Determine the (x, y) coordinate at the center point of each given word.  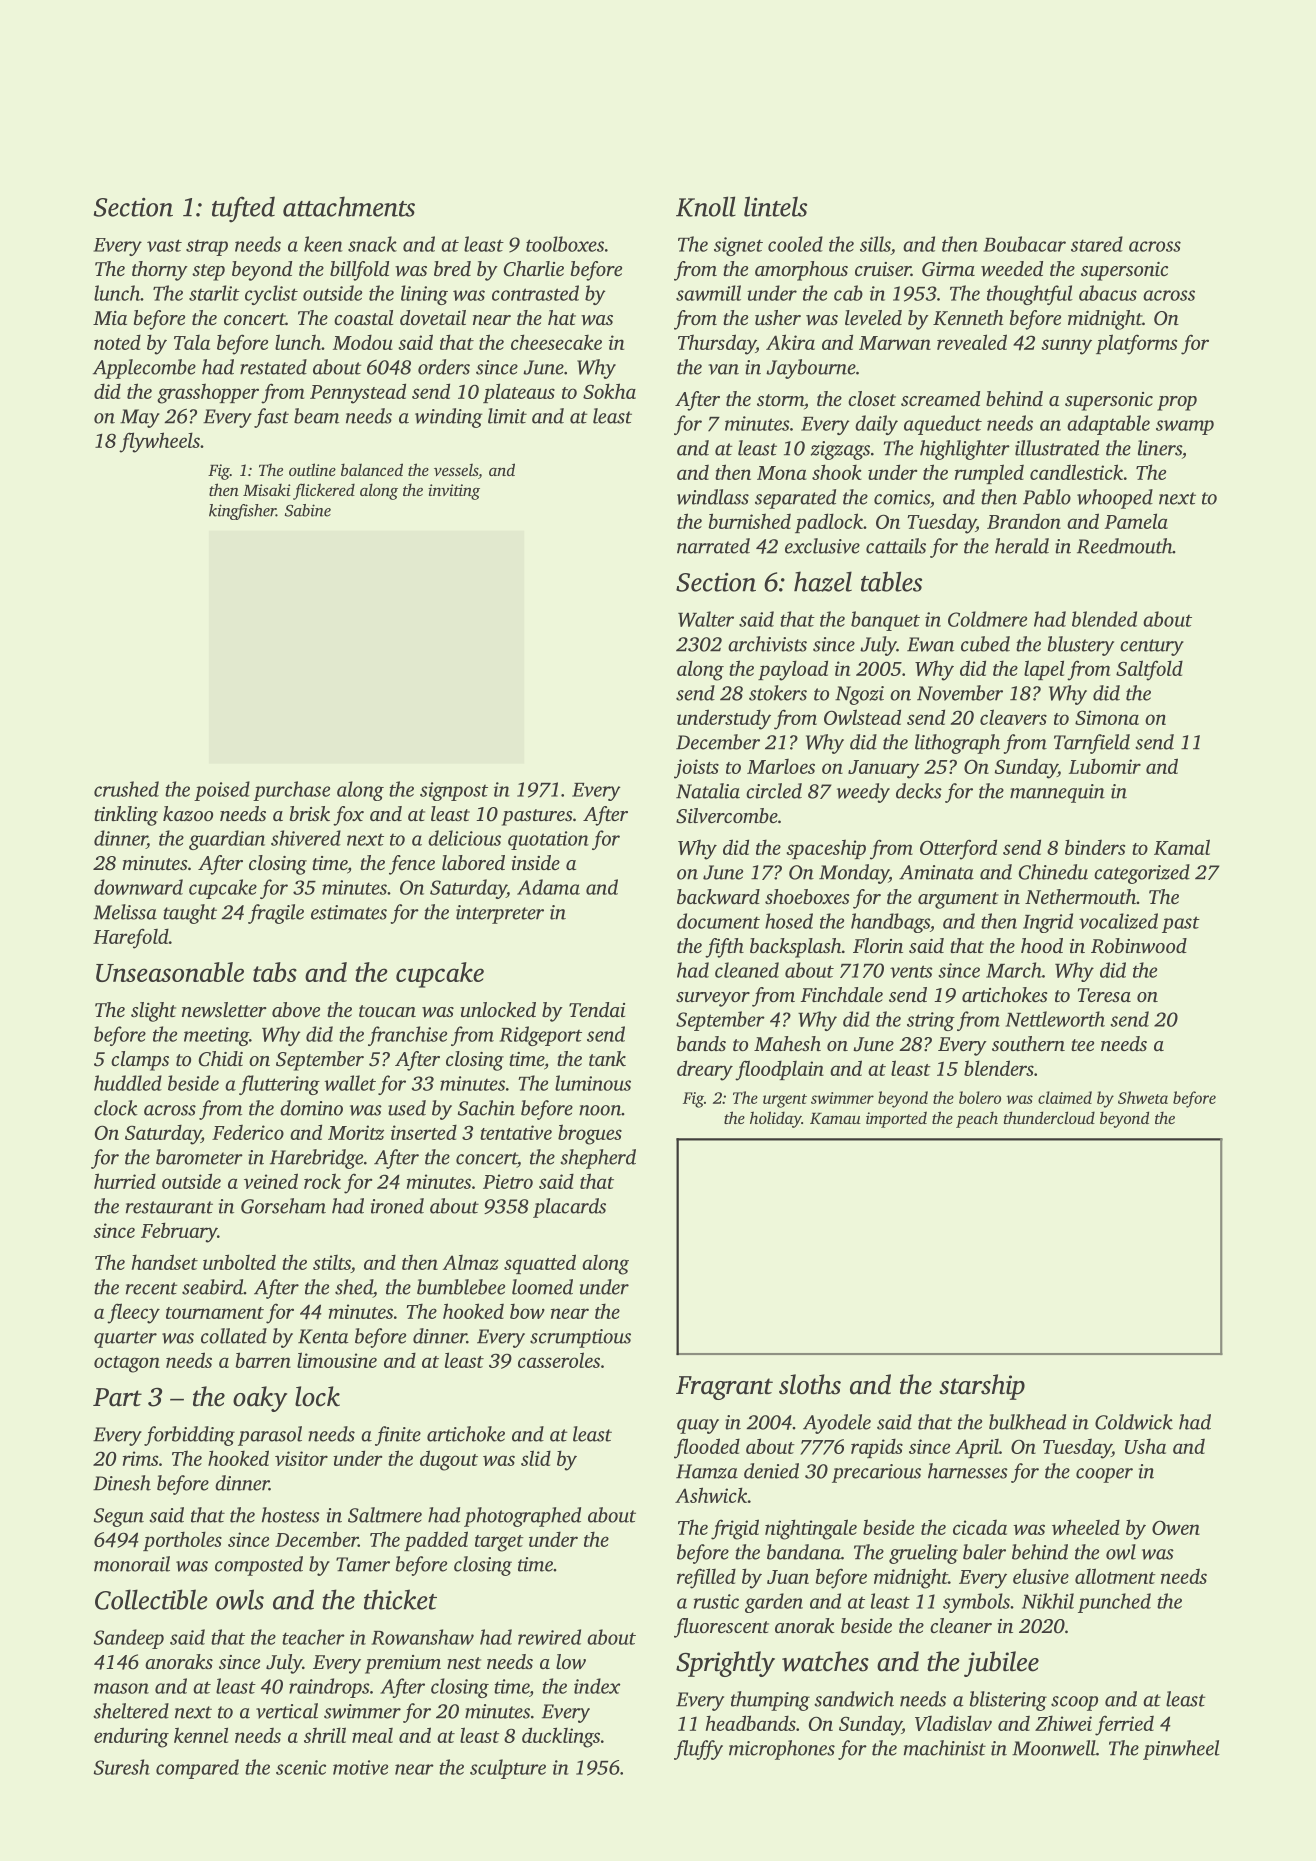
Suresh (122, 1767)
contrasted (535, 293)
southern (1028, 1043)
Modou (363, 342)
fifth (724, 948)
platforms (1136, 344)
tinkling (126, 816)
